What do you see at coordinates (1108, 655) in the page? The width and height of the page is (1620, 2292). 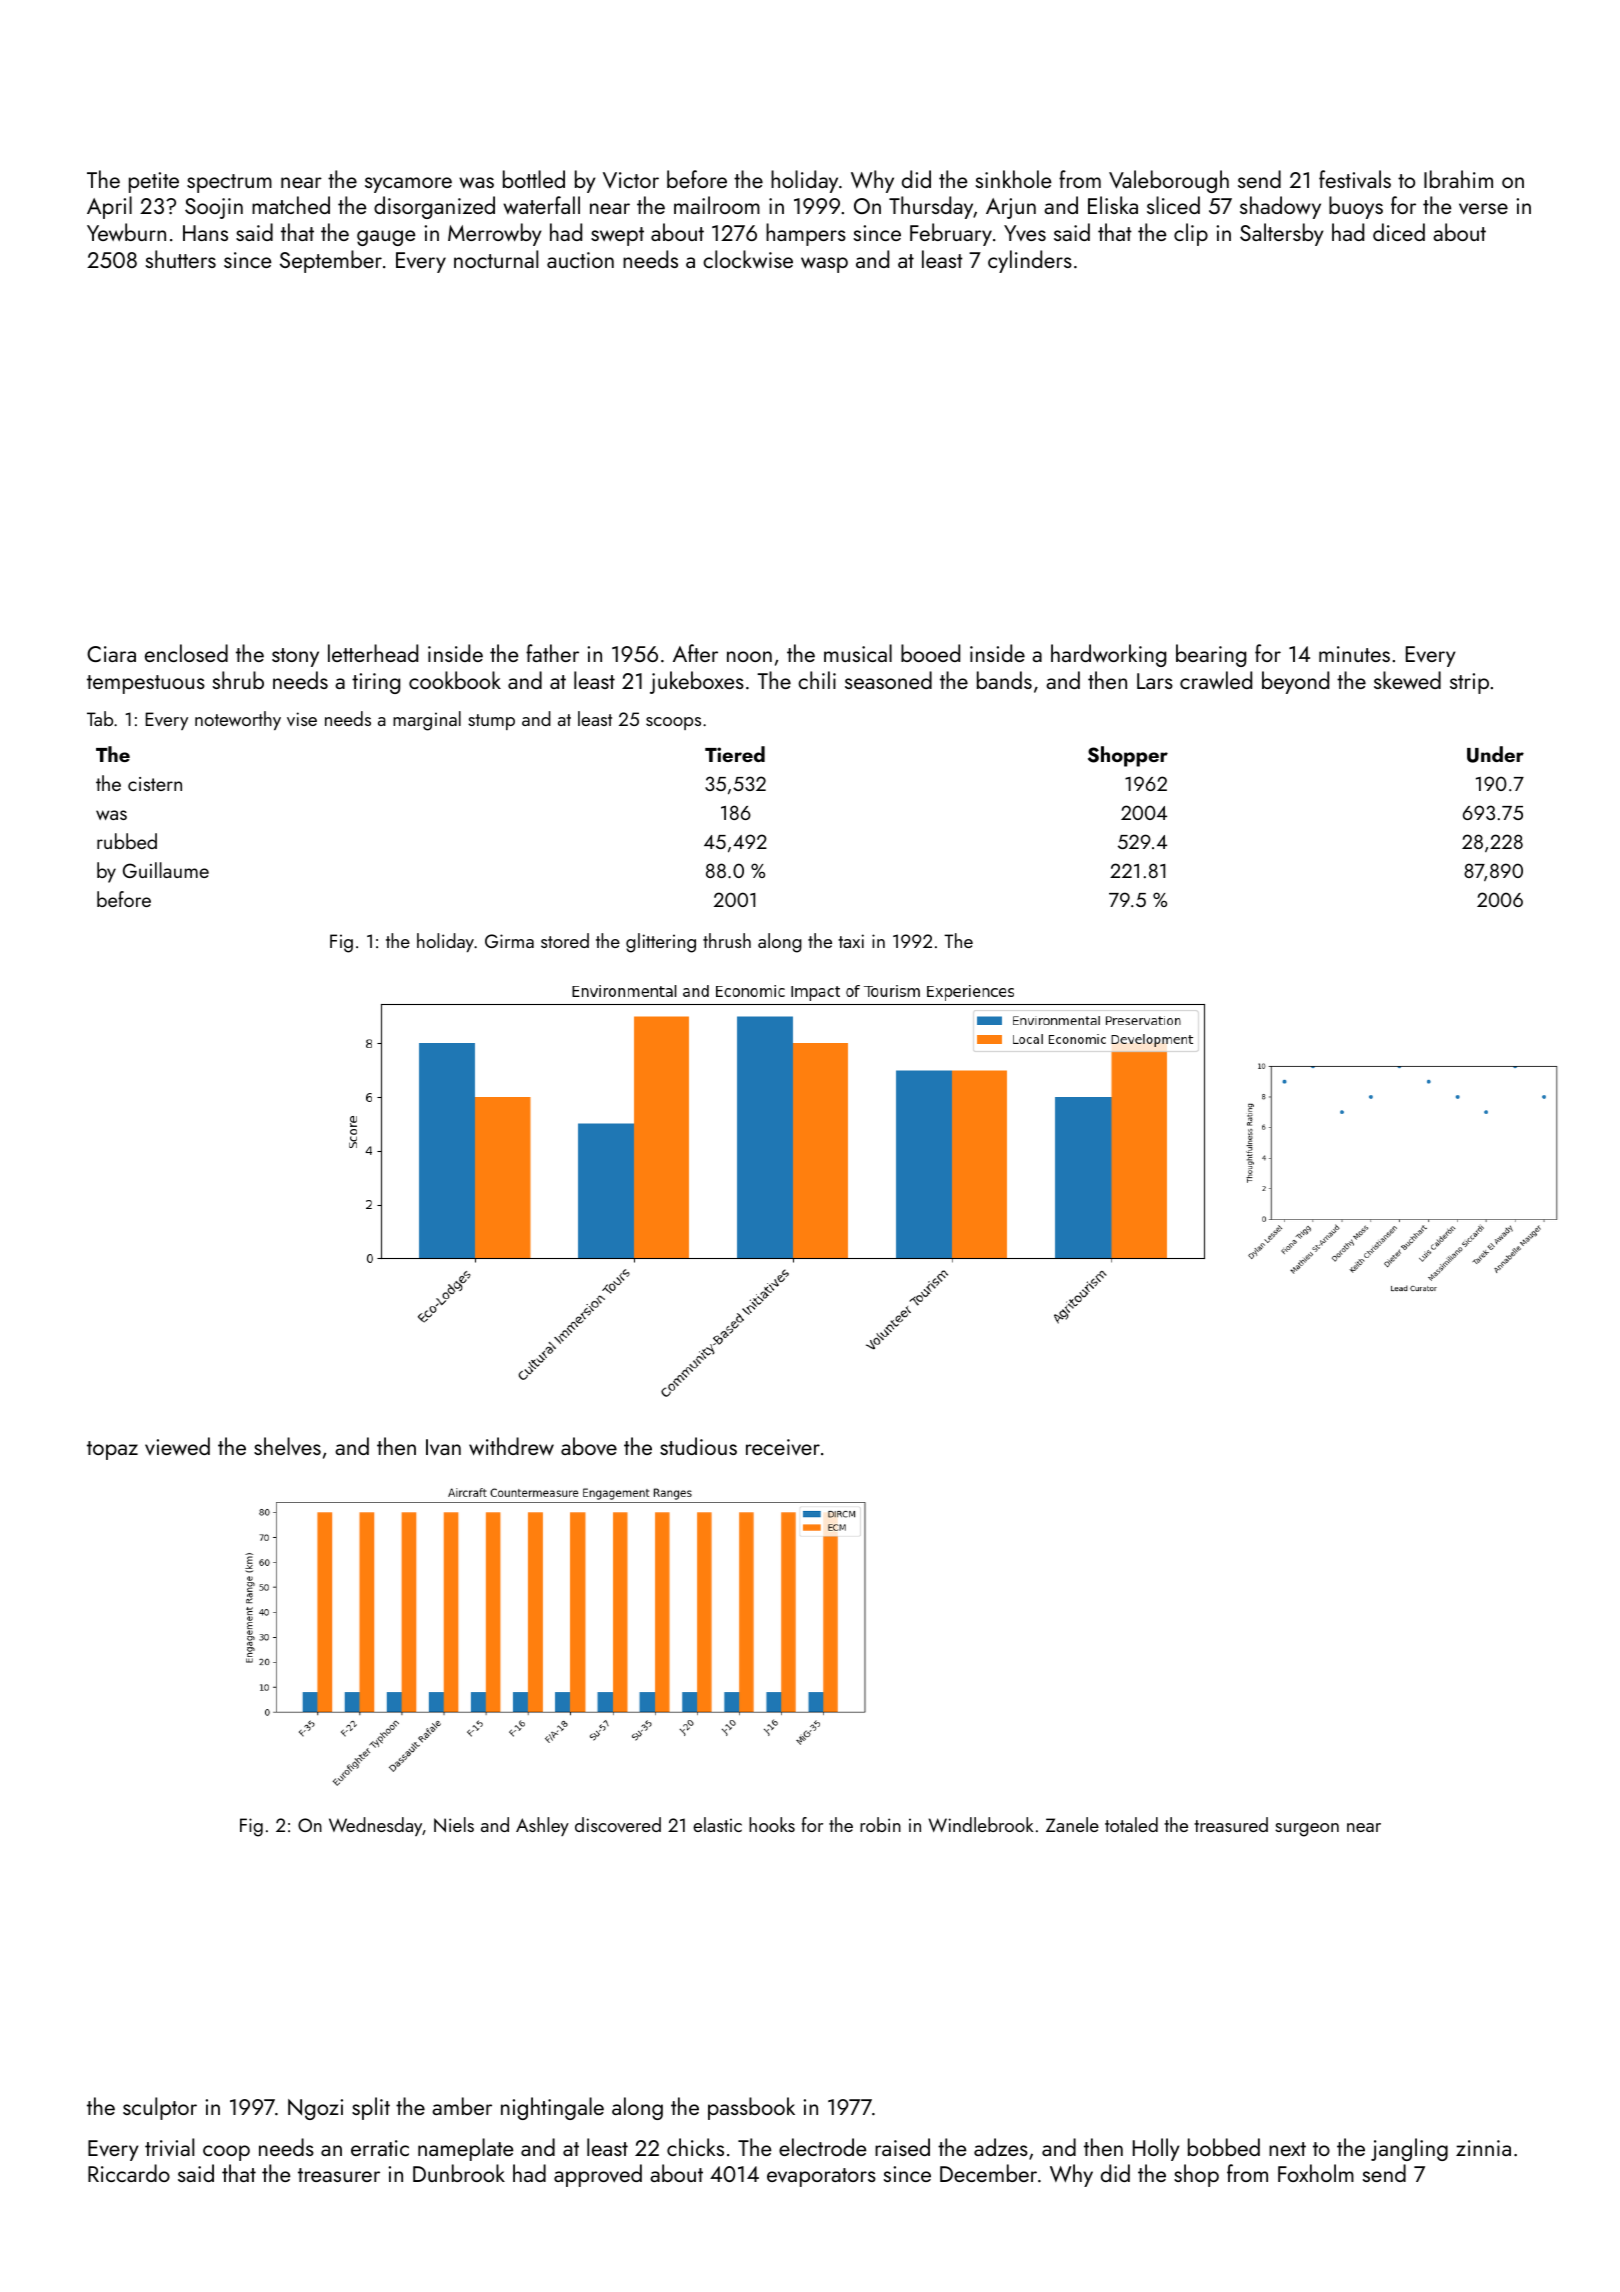 I see `hardworking` at bounding box center [1108, 655].
